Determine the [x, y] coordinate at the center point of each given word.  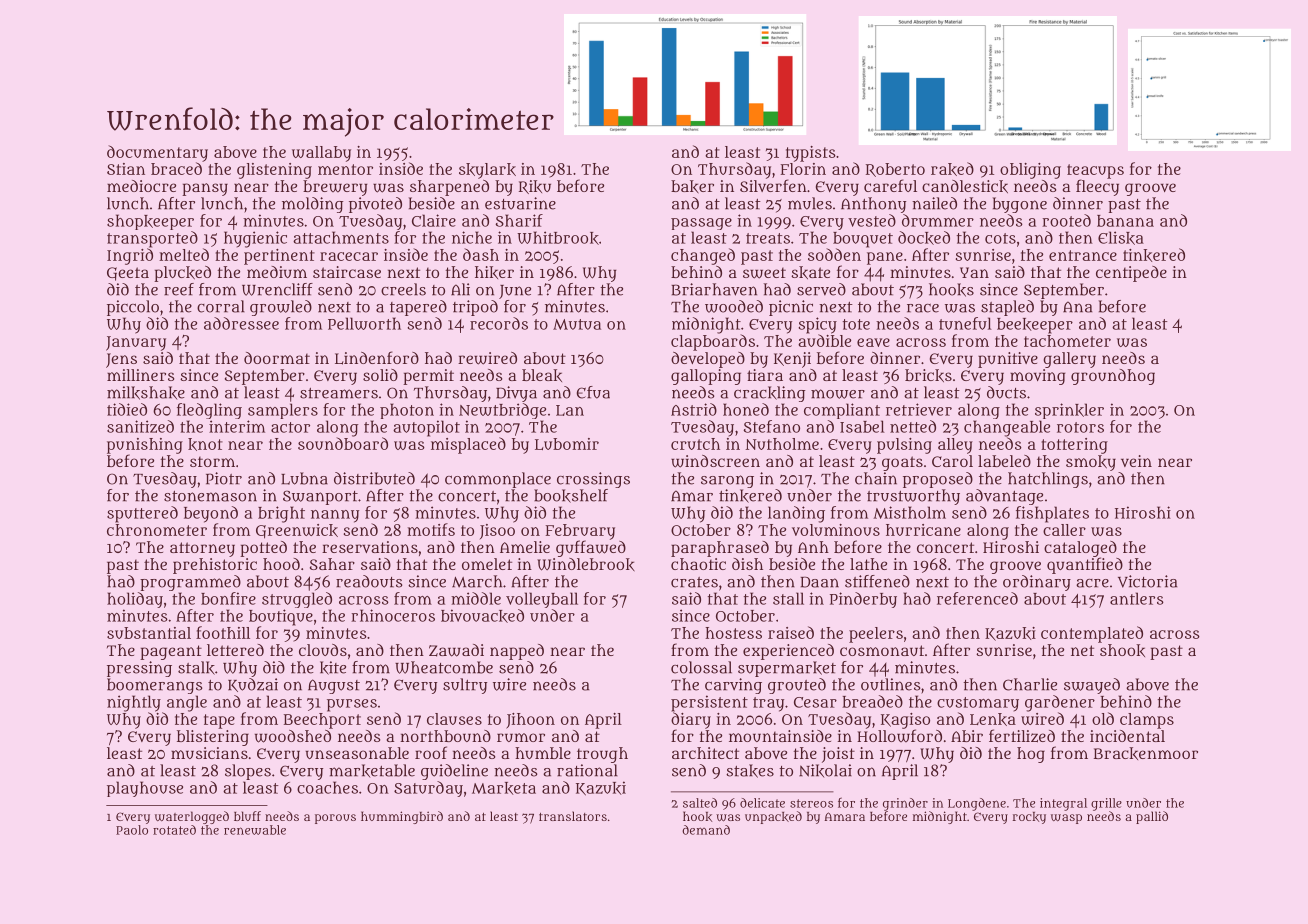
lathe [868, 564]
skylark [487, 171]
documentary [157, 153]
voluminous [836, 530]
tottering [1074, 446]
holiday [135, 600]
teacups [1095, 171]
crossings [593, 480]
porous [335, 819]
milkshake [146, 393]
